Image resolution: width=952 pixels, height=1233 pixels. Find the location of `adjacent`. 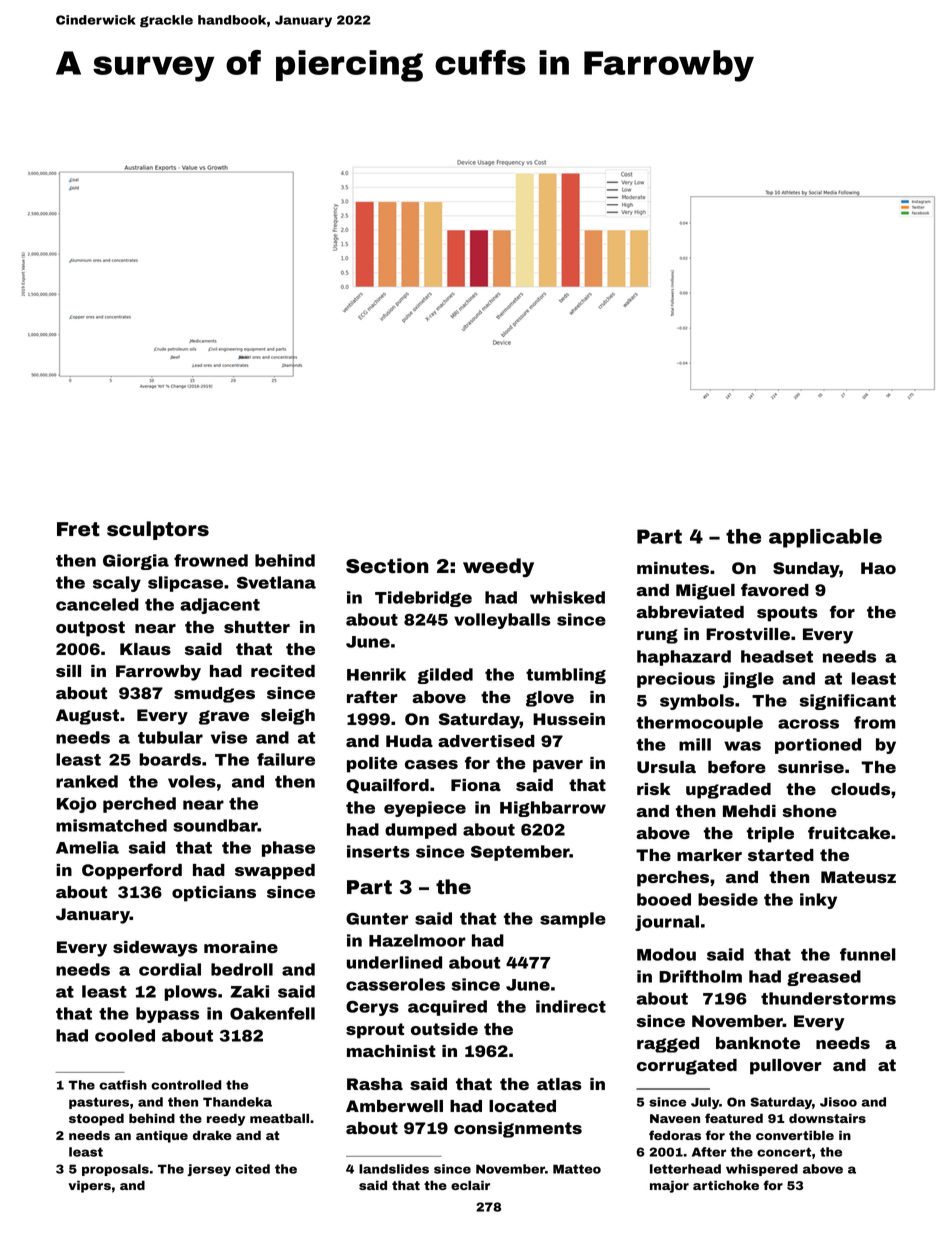

adjacent is located at coordinates (220, 606).
